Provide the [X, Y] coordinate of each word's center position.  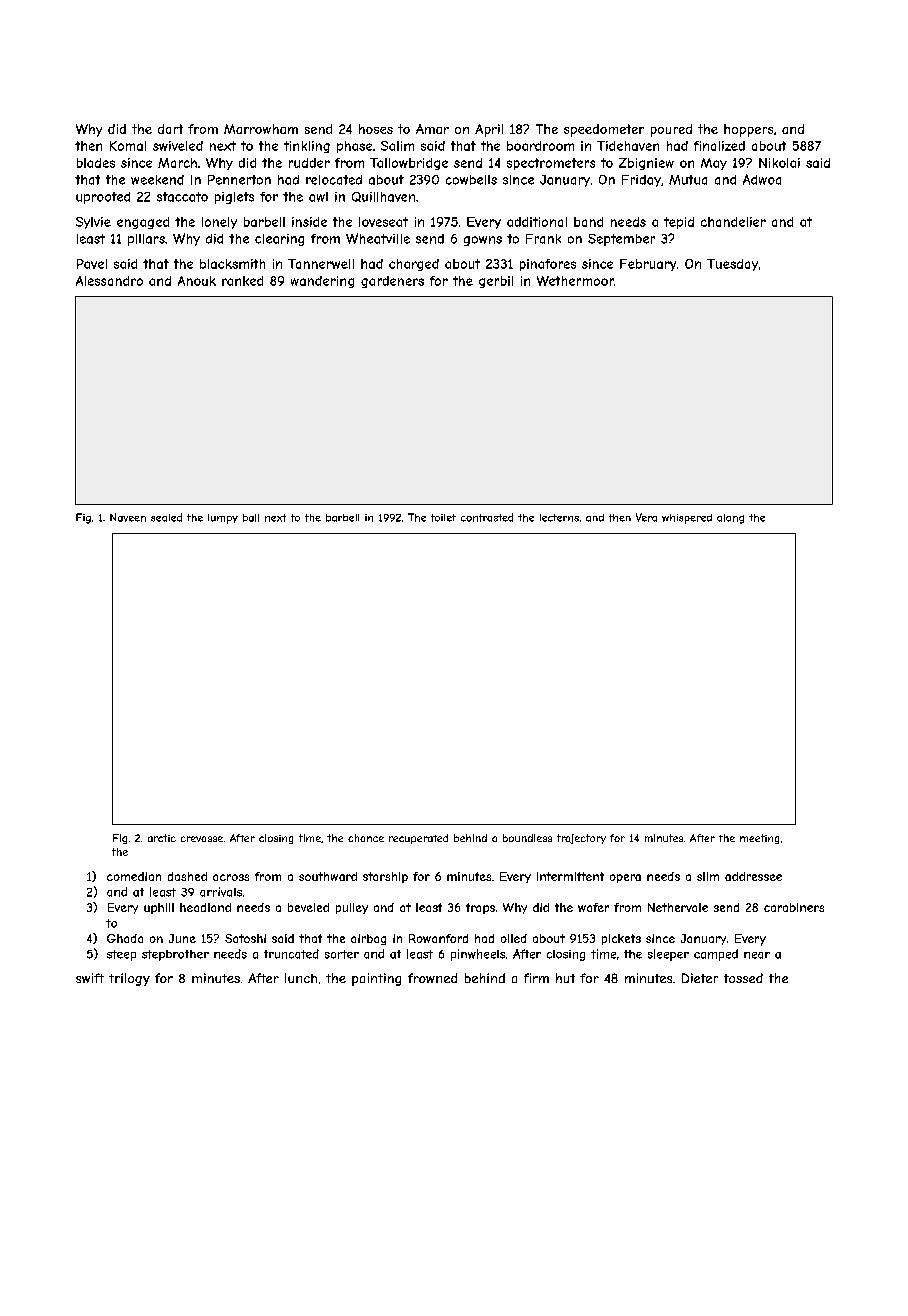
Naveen [128, 517]
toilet [443, 518]
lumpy [223, 519]
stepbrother [175, 955]
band [588, 222]
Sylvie [93, 223]
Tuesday [732, 265]
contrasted [487, 517]
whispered [687, 519]
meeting [759, 839]
